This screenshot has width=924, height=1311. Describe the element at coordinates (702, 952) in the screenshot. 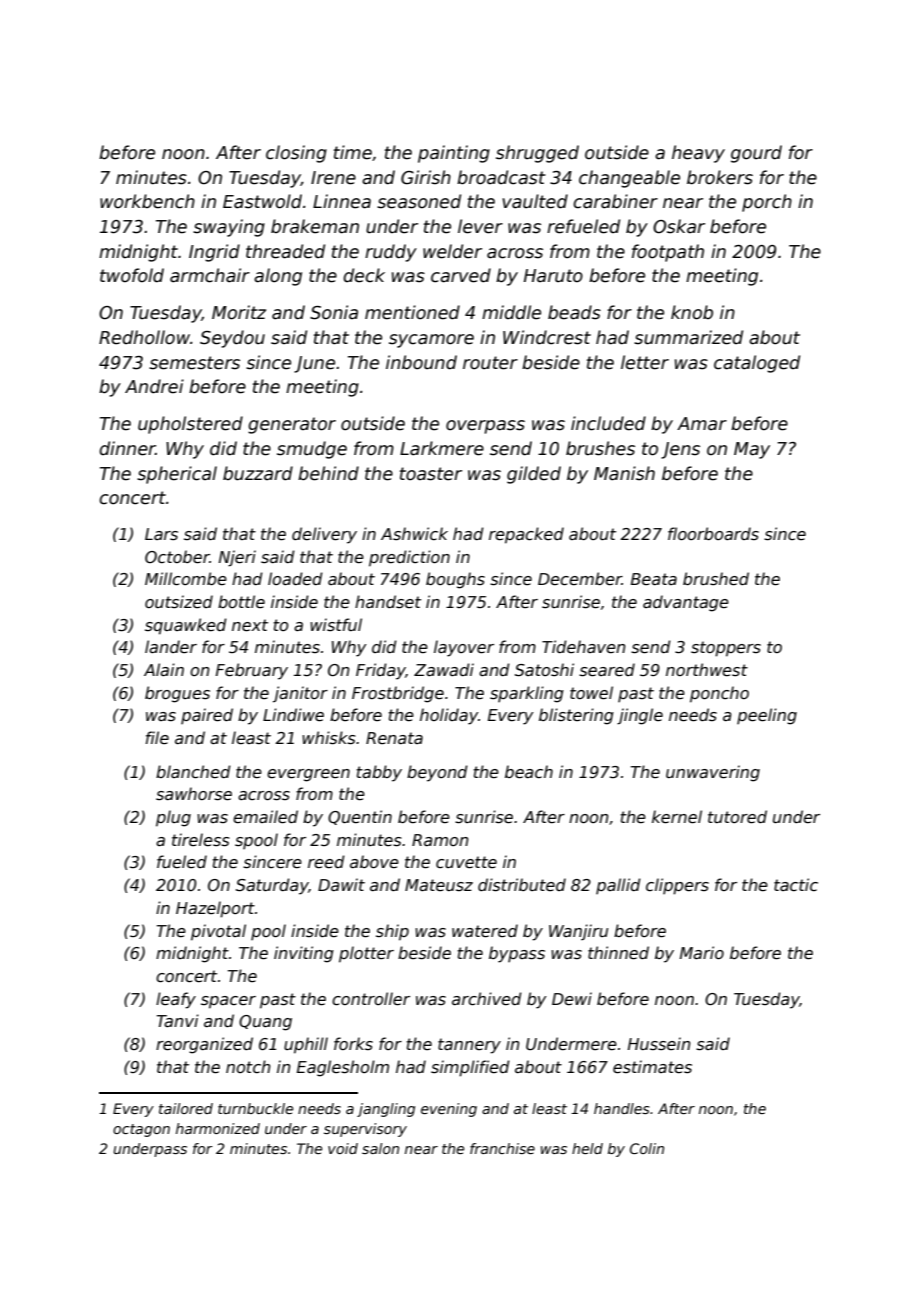

I see `Mario` at that location.
